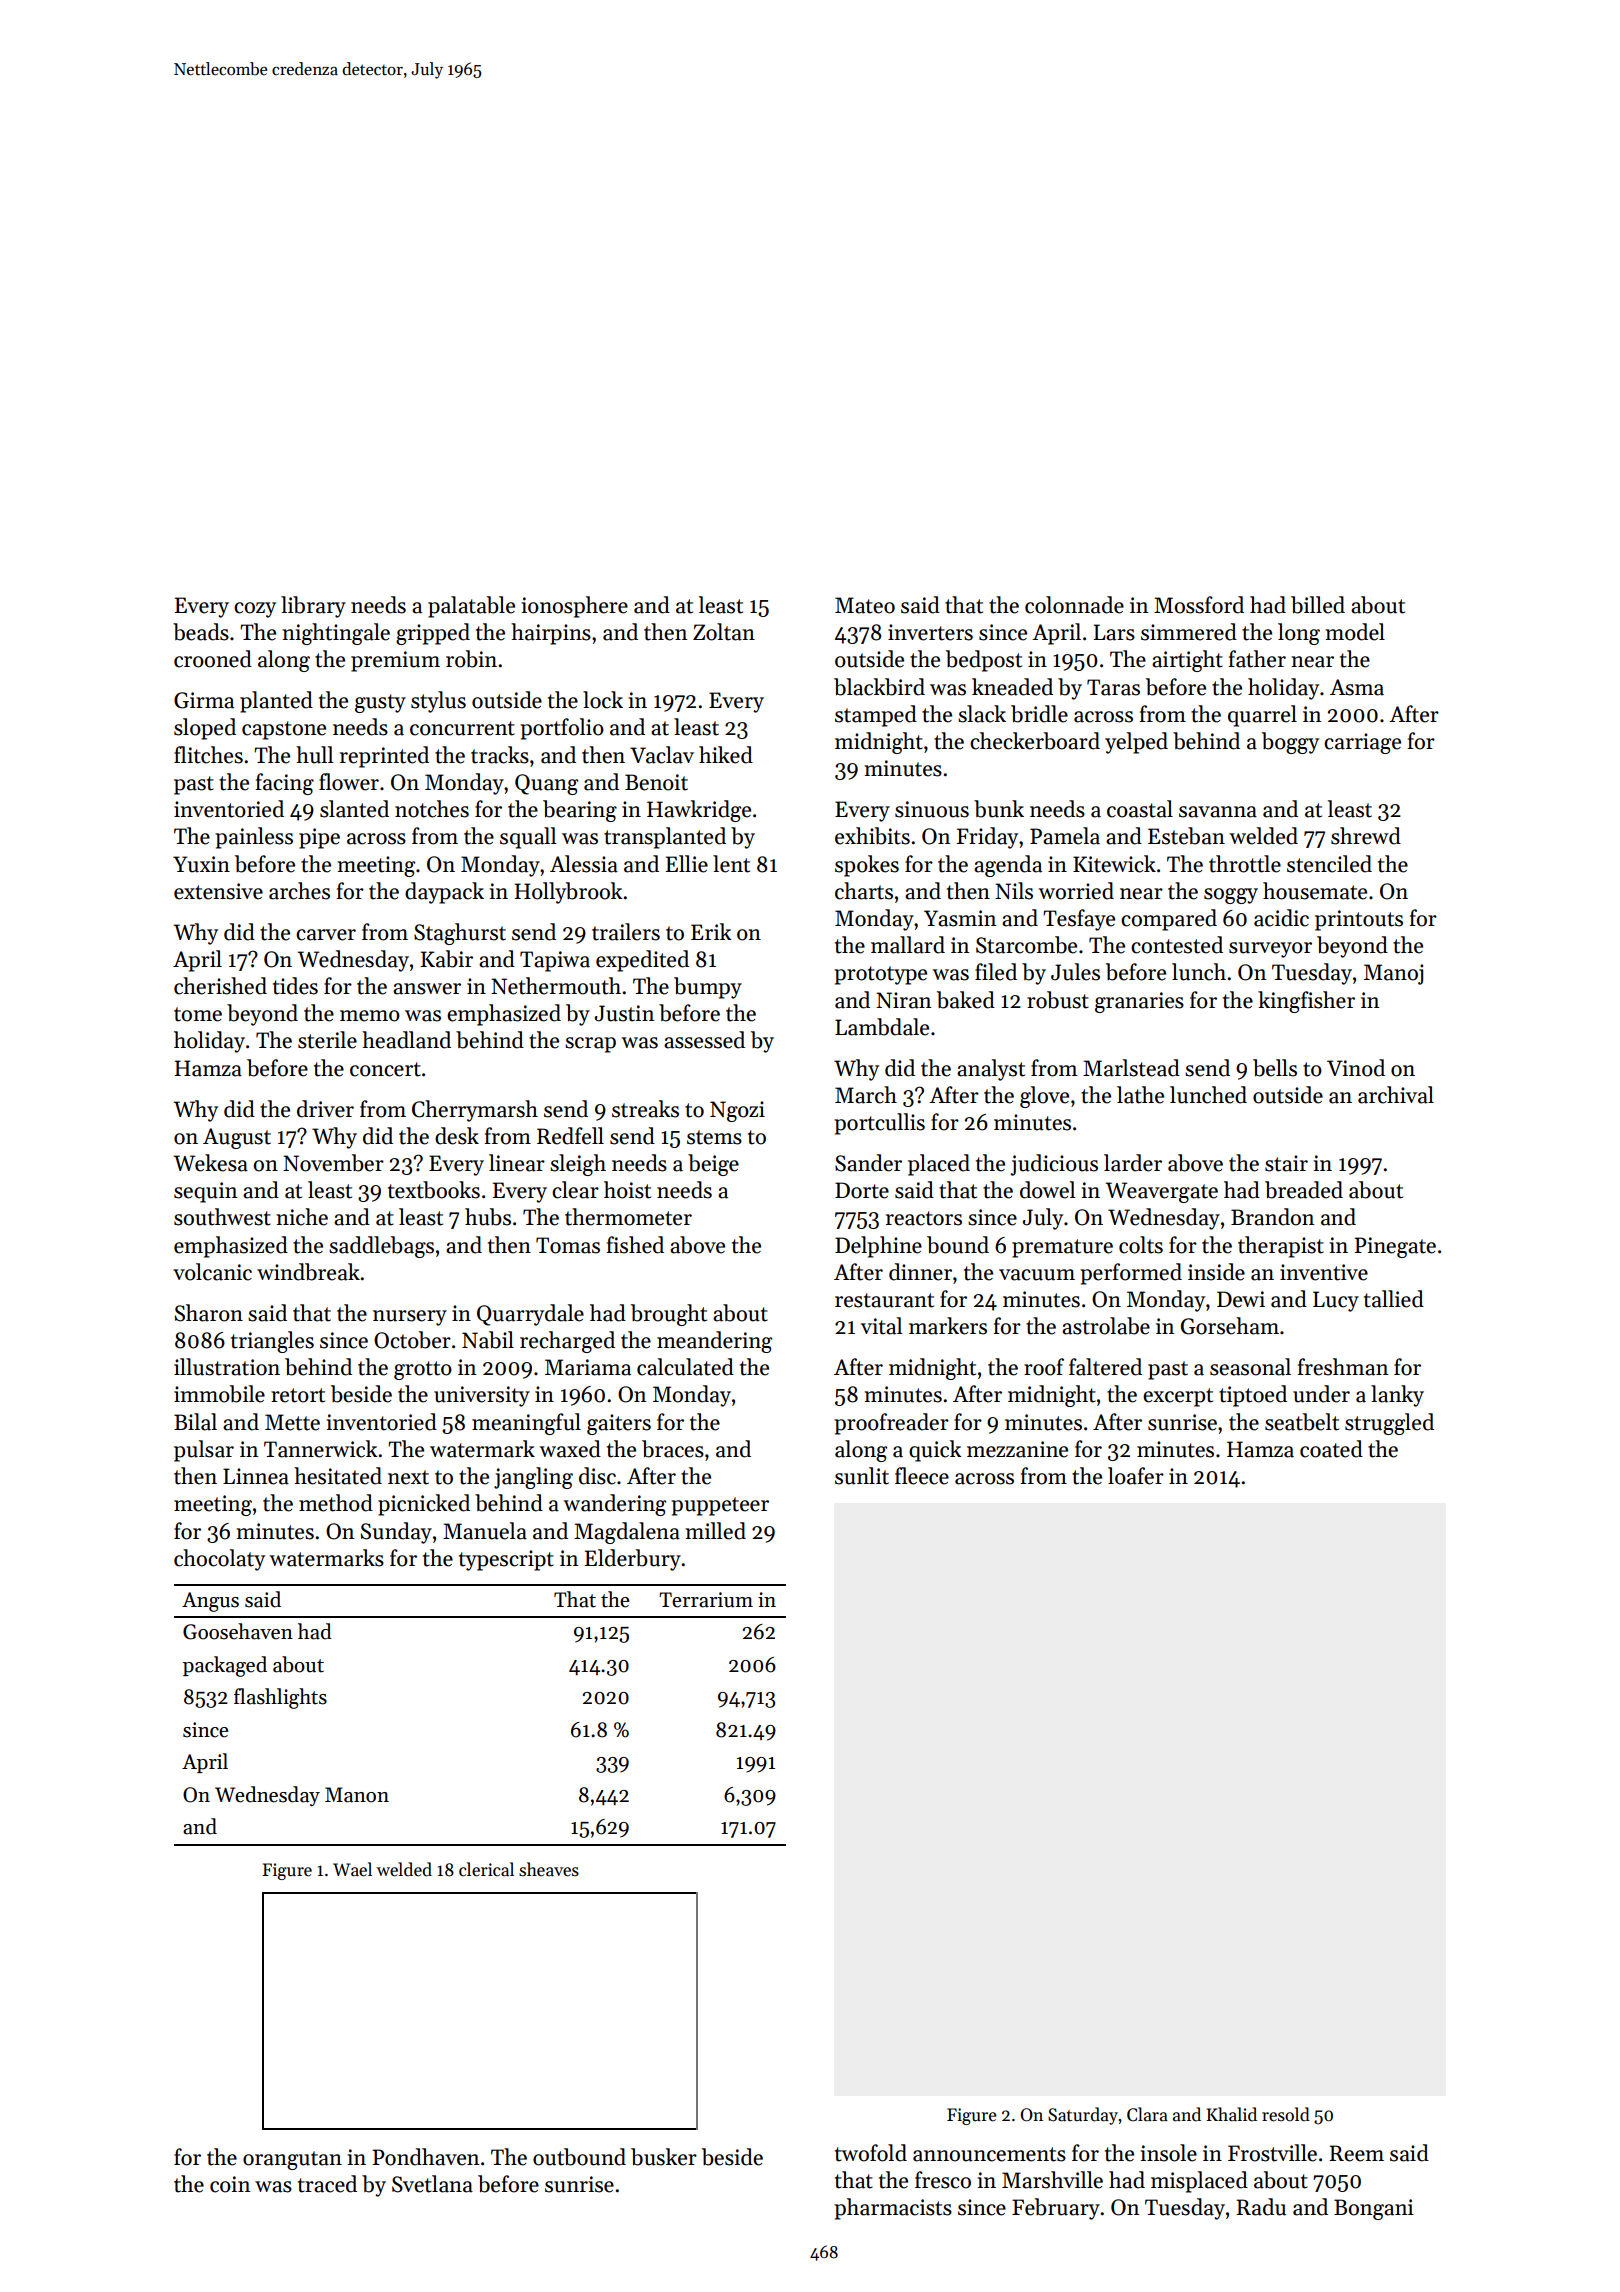 The width and height of the page is (1620, 2292). What do you see at coordinates (1186, 836) in the page?
I see `Esteban` at bounding box center [1186, 836].
